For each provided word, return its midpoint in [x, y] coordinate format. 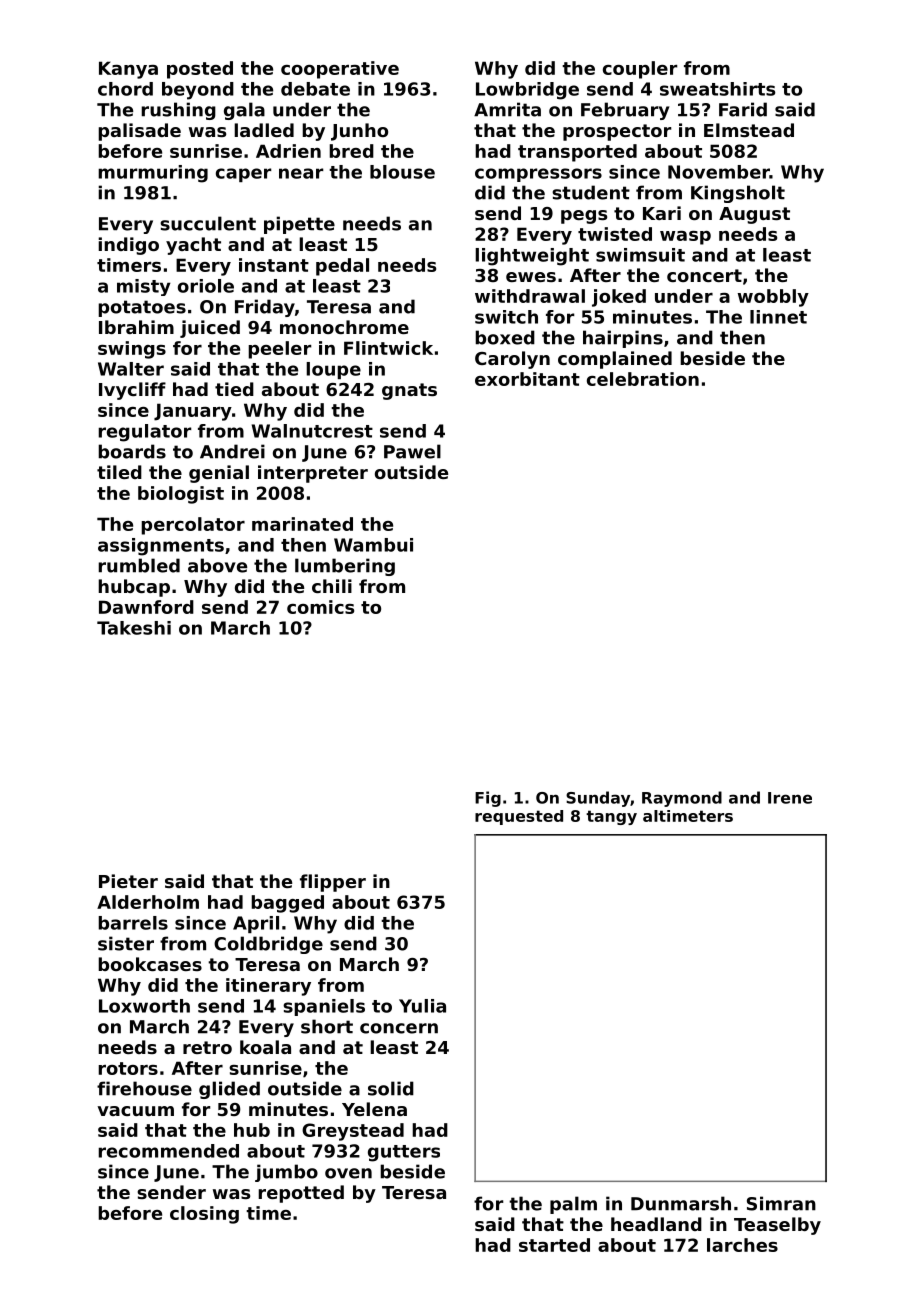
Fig [488, 799]
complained [615, 360]
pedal [342, 267]
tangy [611, 817]
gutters [404, 1153]
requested [519, 817]
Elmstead [749, 130]
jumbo [286, 1173]
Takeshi [134, 628]
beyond [198, 91]
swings [132, 350]
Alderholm [148, 902]
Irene [790, 798]
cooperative [340, 70]
